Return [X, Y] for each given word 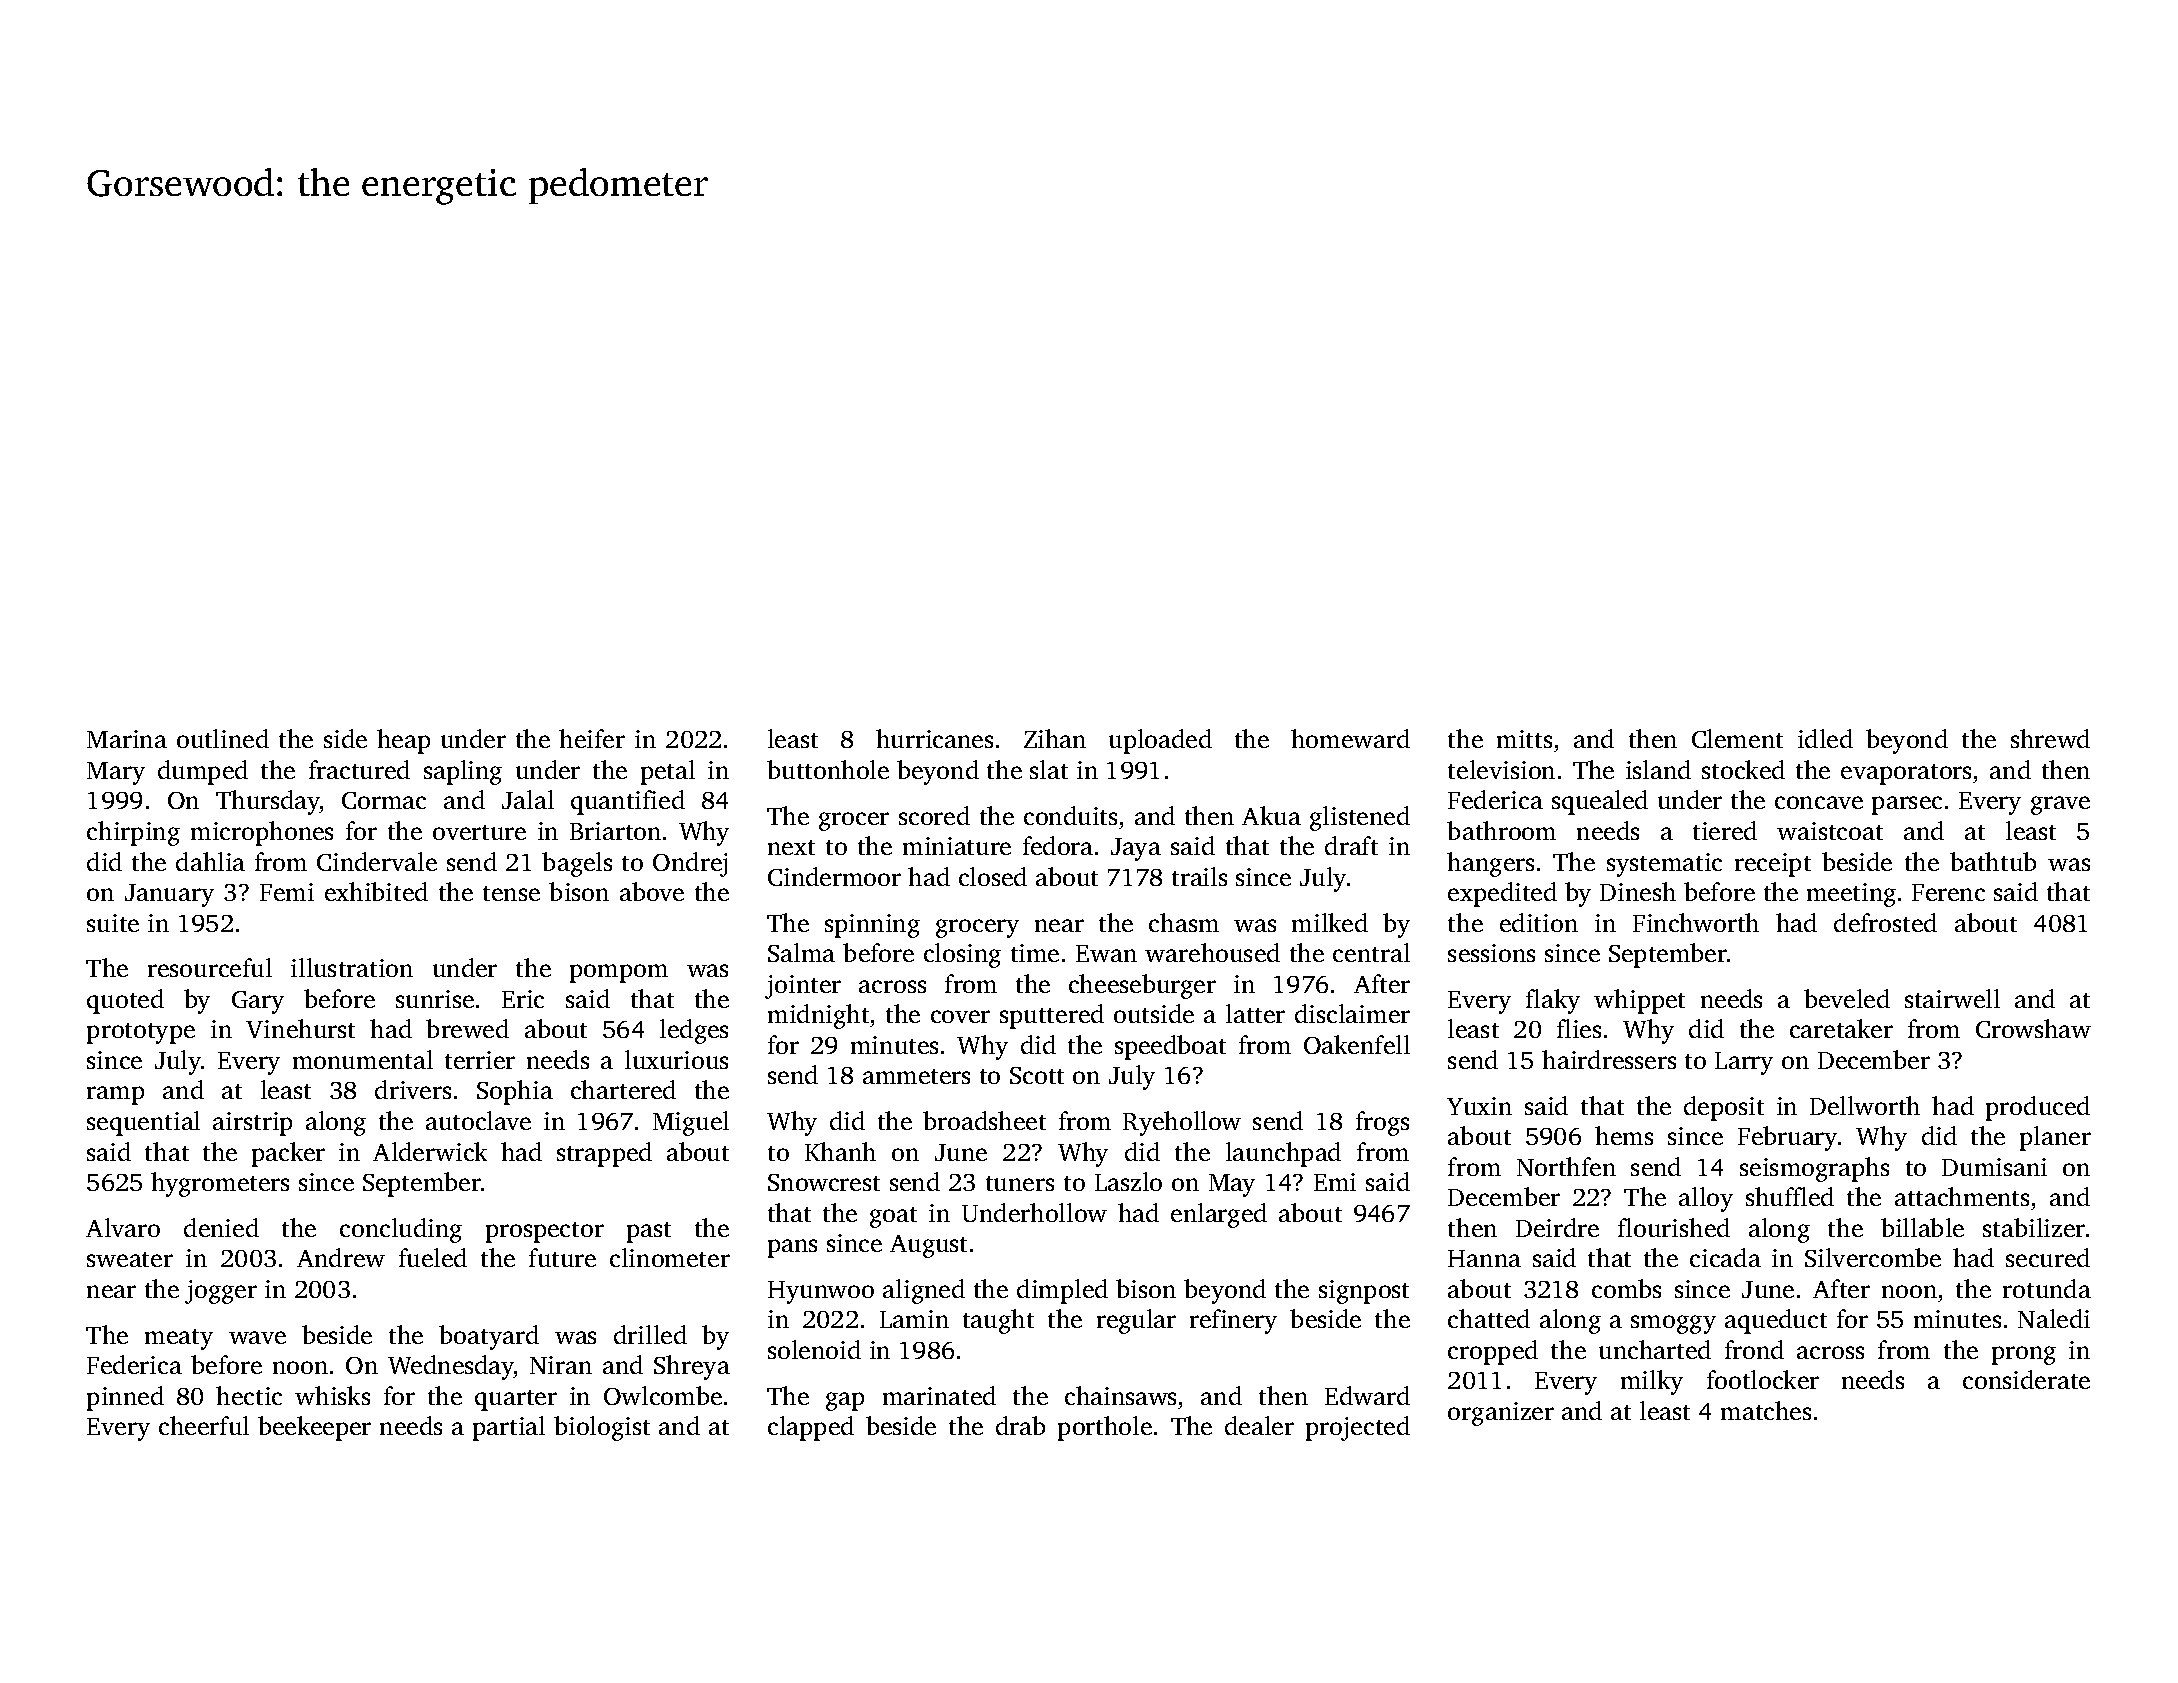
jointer [803, 987]
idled [1825, 738]
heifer [592, 738]
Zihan [1055, 738]
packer [288, 1154]
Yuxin [1479, 1106]
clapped [811, 1428]
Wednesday [451, 1367]
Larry [1744, 1063]
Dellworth [1865, 1105]
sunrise [435, 999]
